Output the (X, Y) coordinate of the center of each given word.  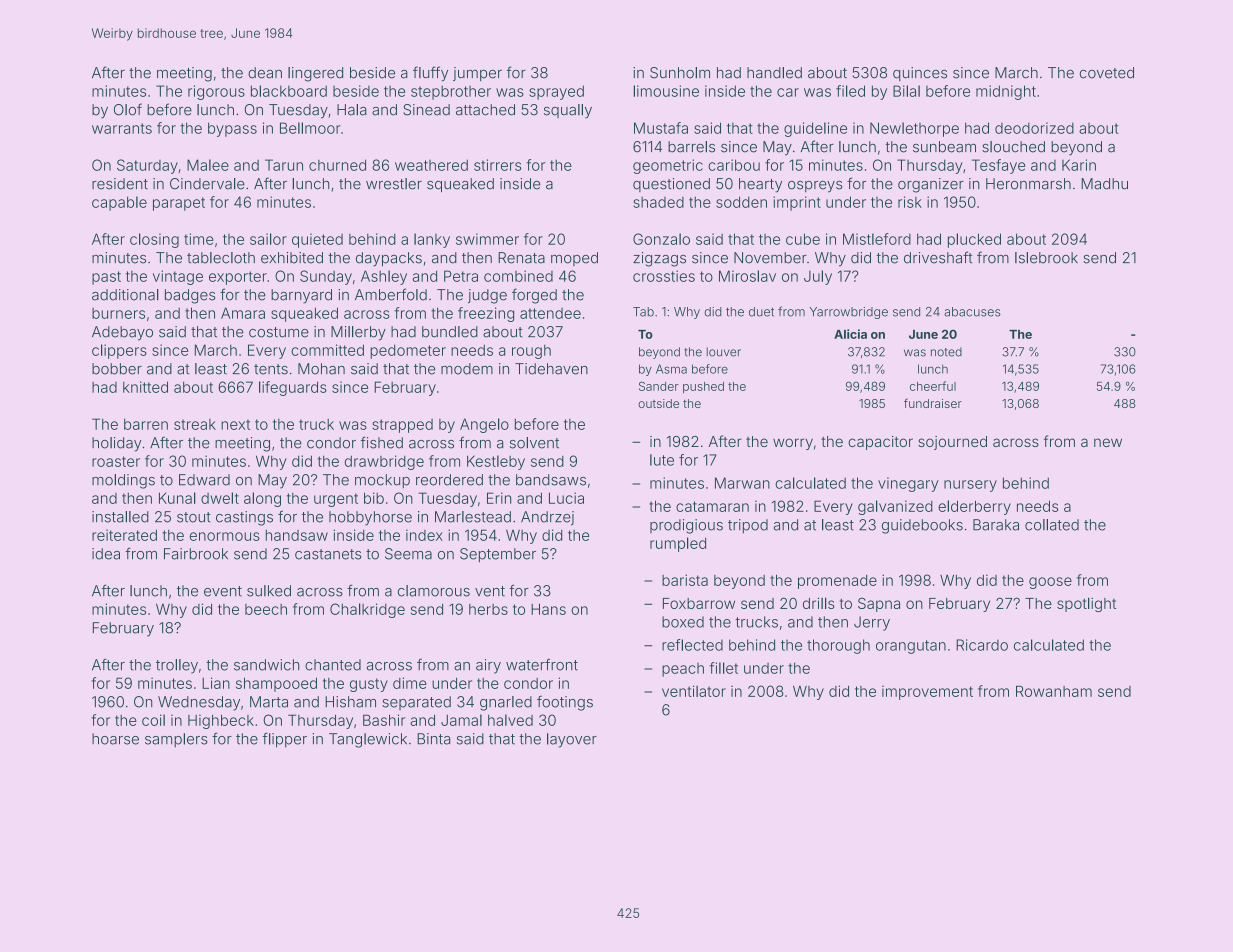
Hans (548, 609)
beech (266, 609)
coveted (1107, 73)
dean (265, 73)
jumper (477, 74)
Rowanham (1054, 691)
